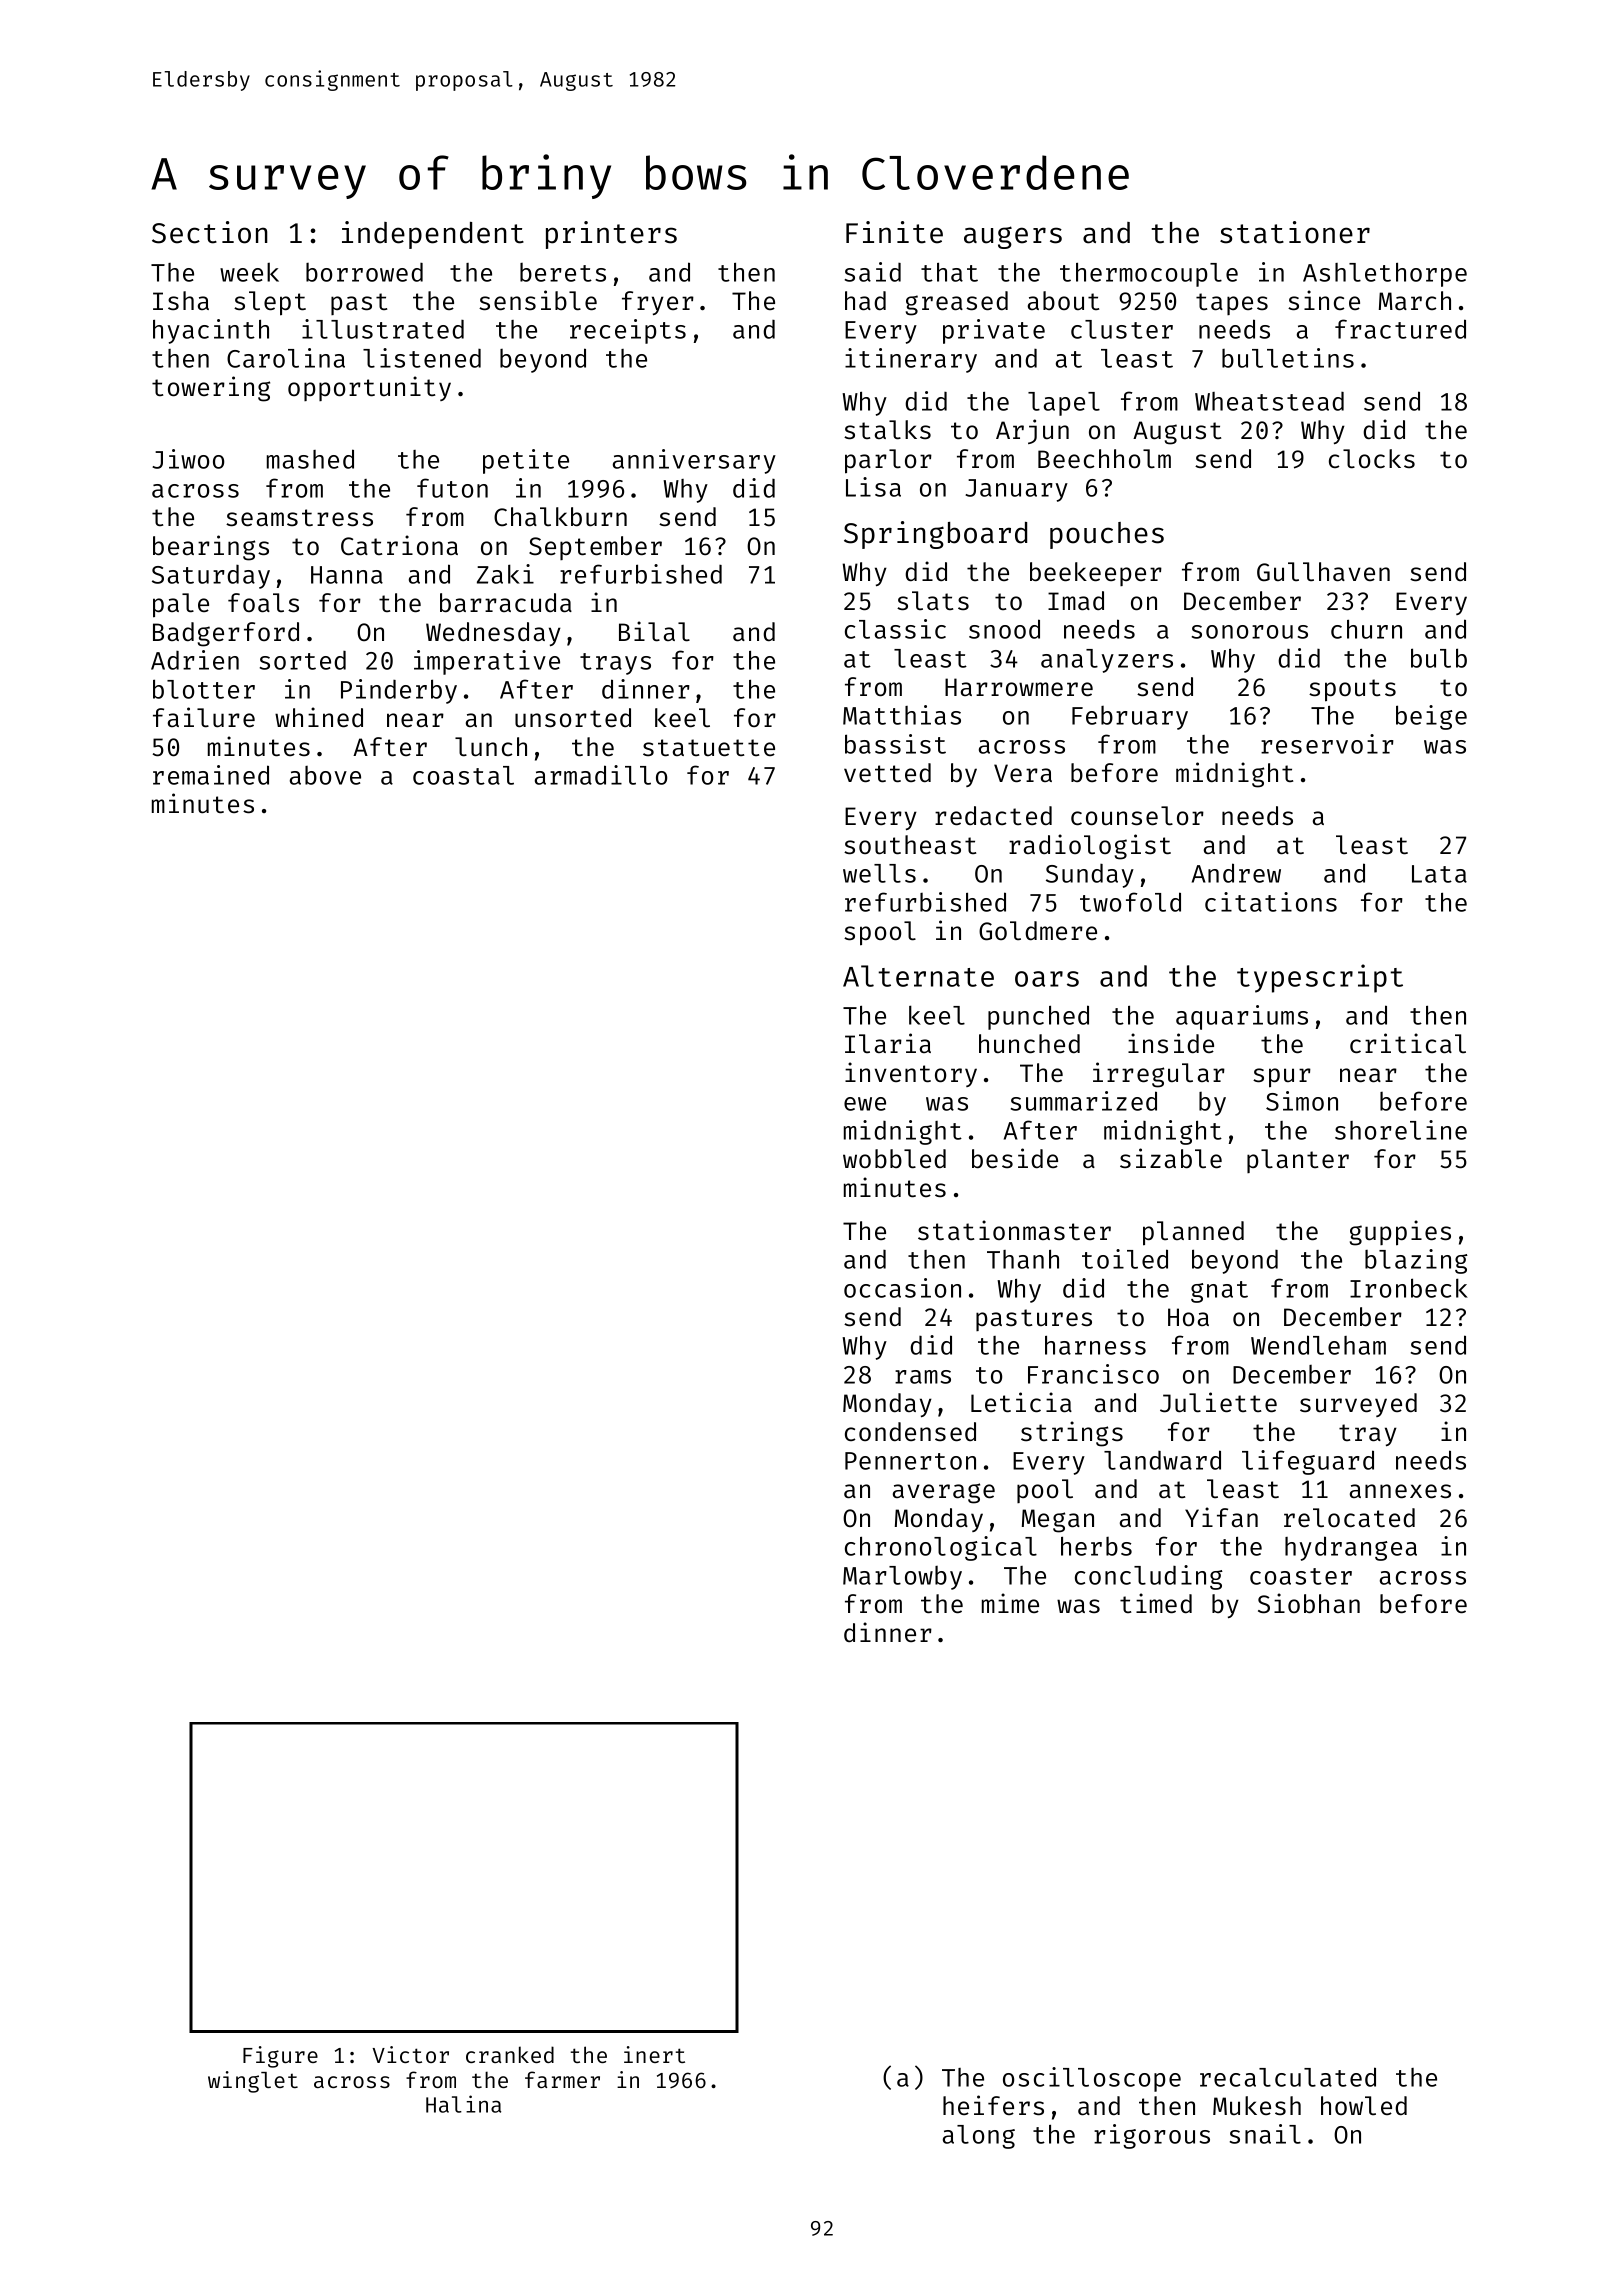  What do you see at coordinates (1364, 2106) in the screenshot?
I see `howled` at bounding box center [1364, 2106].
